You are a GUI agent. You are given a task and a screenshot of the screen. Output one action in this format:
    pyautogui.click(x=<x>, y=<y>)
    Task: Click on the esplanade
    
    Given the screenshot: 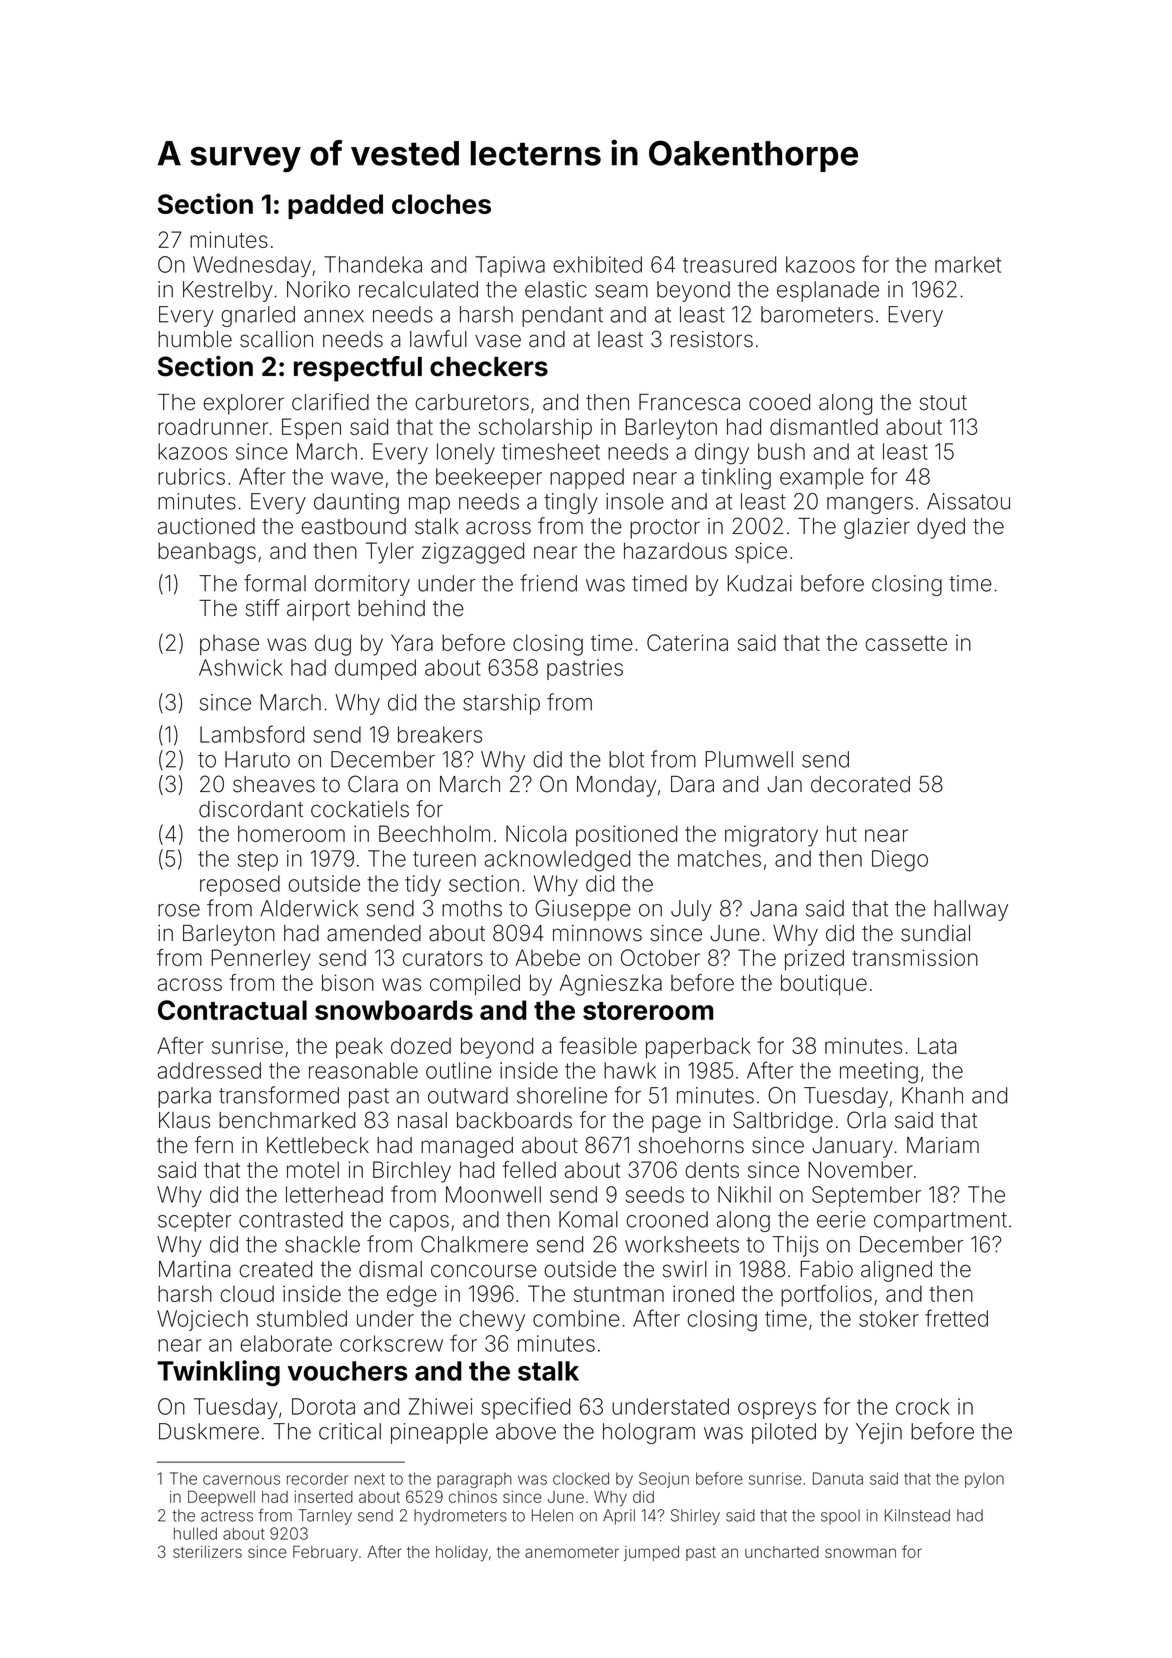 What is the action you would take?
    pyautogui.click(x=828, y=291)
